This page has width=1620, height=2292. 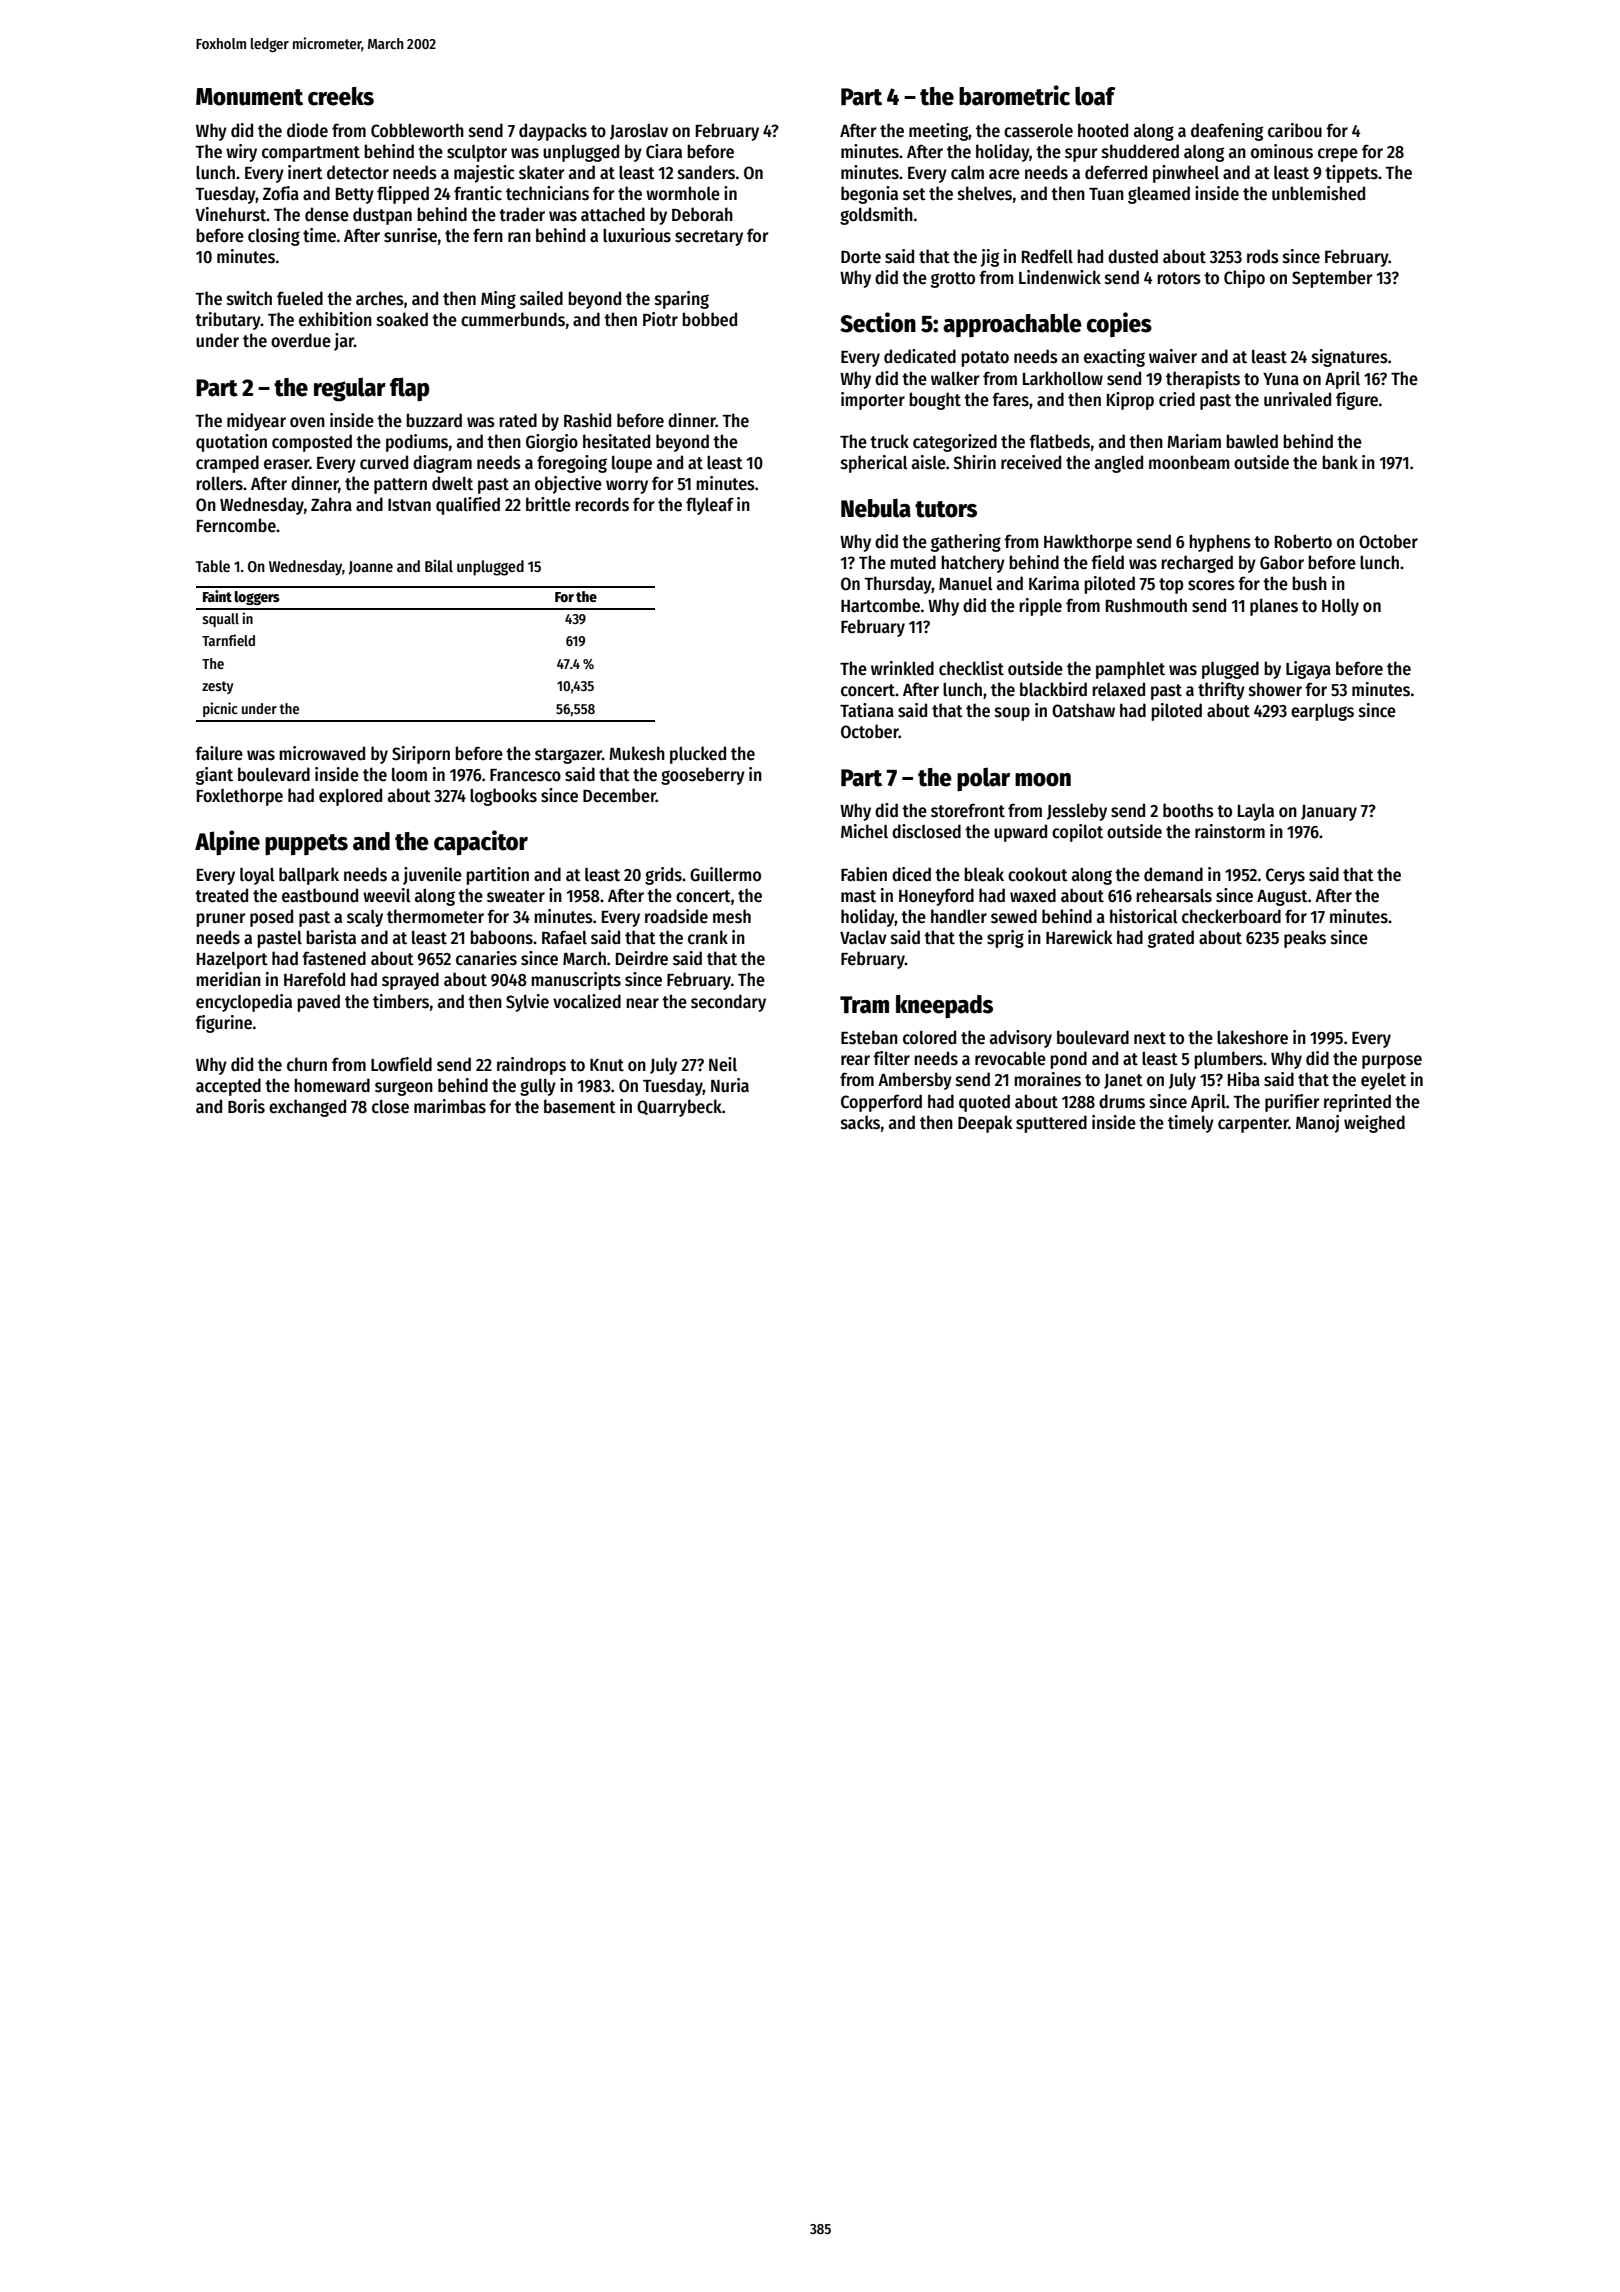 I want to click on peaks, so click(x=1305, y=939).
